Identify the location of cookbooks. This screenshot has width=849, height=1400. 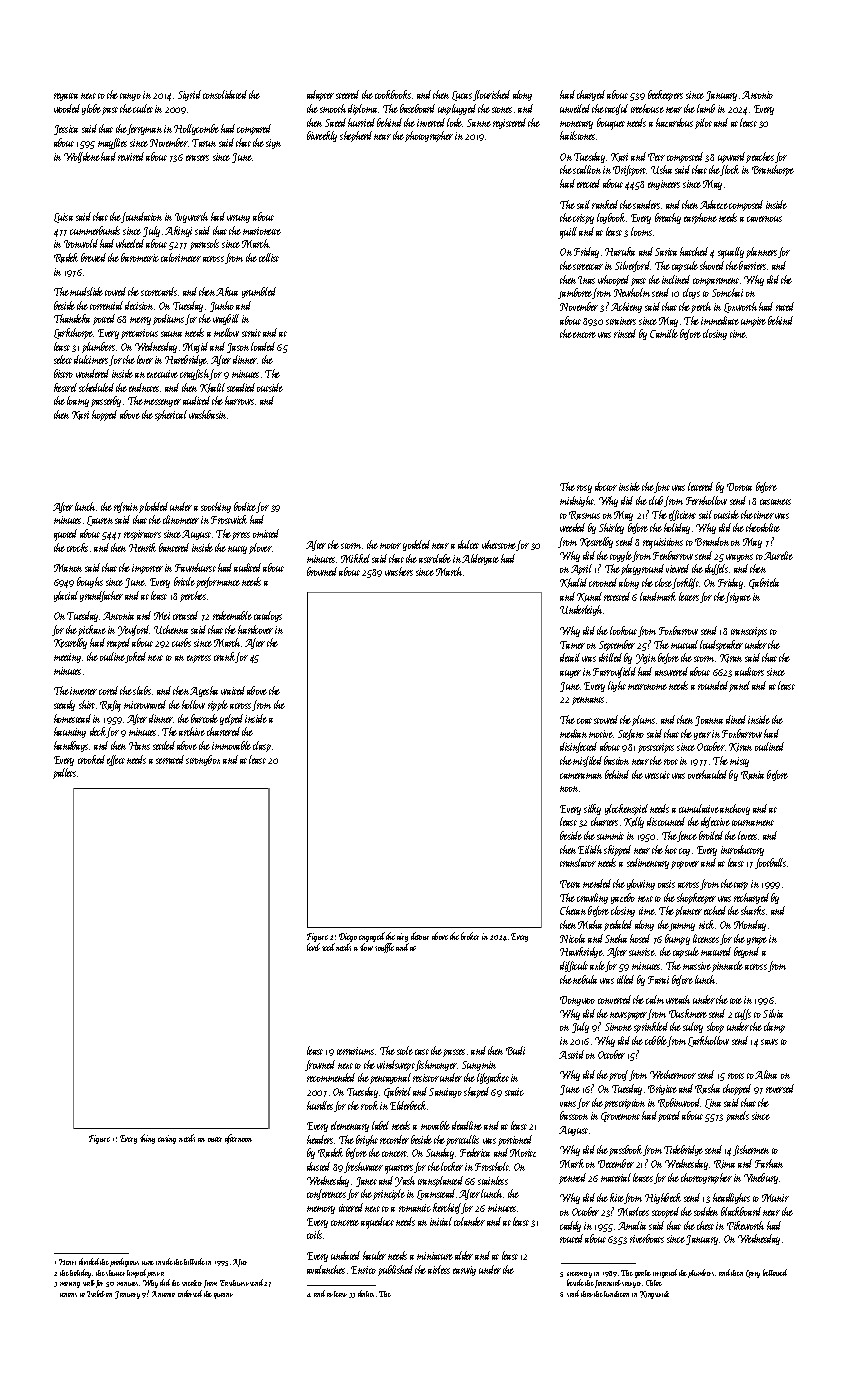
(393, 94).
